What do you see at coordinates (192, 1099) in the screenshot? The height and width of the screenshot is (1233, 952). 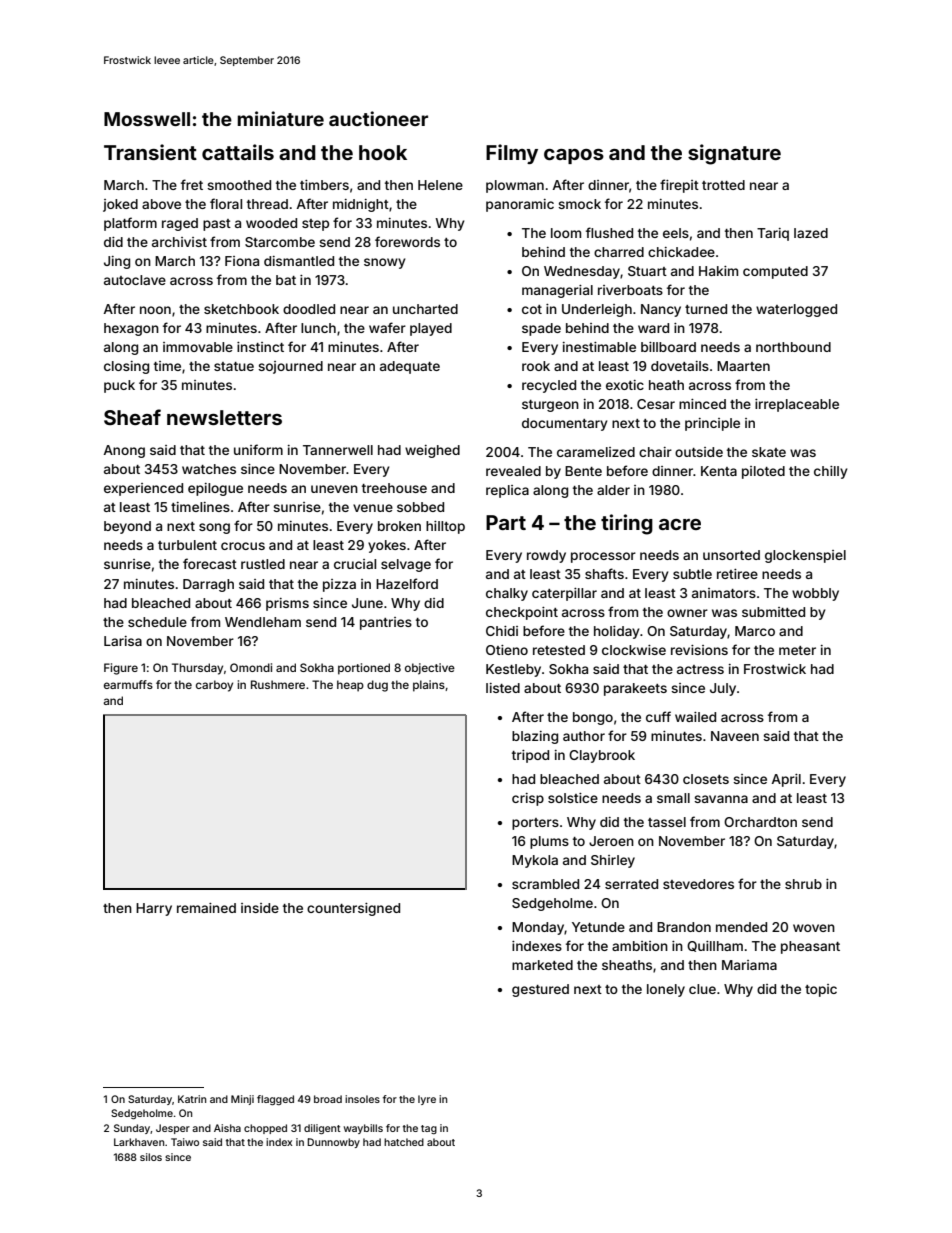 I see `Katrin` at bounding box center [192, 1099].
